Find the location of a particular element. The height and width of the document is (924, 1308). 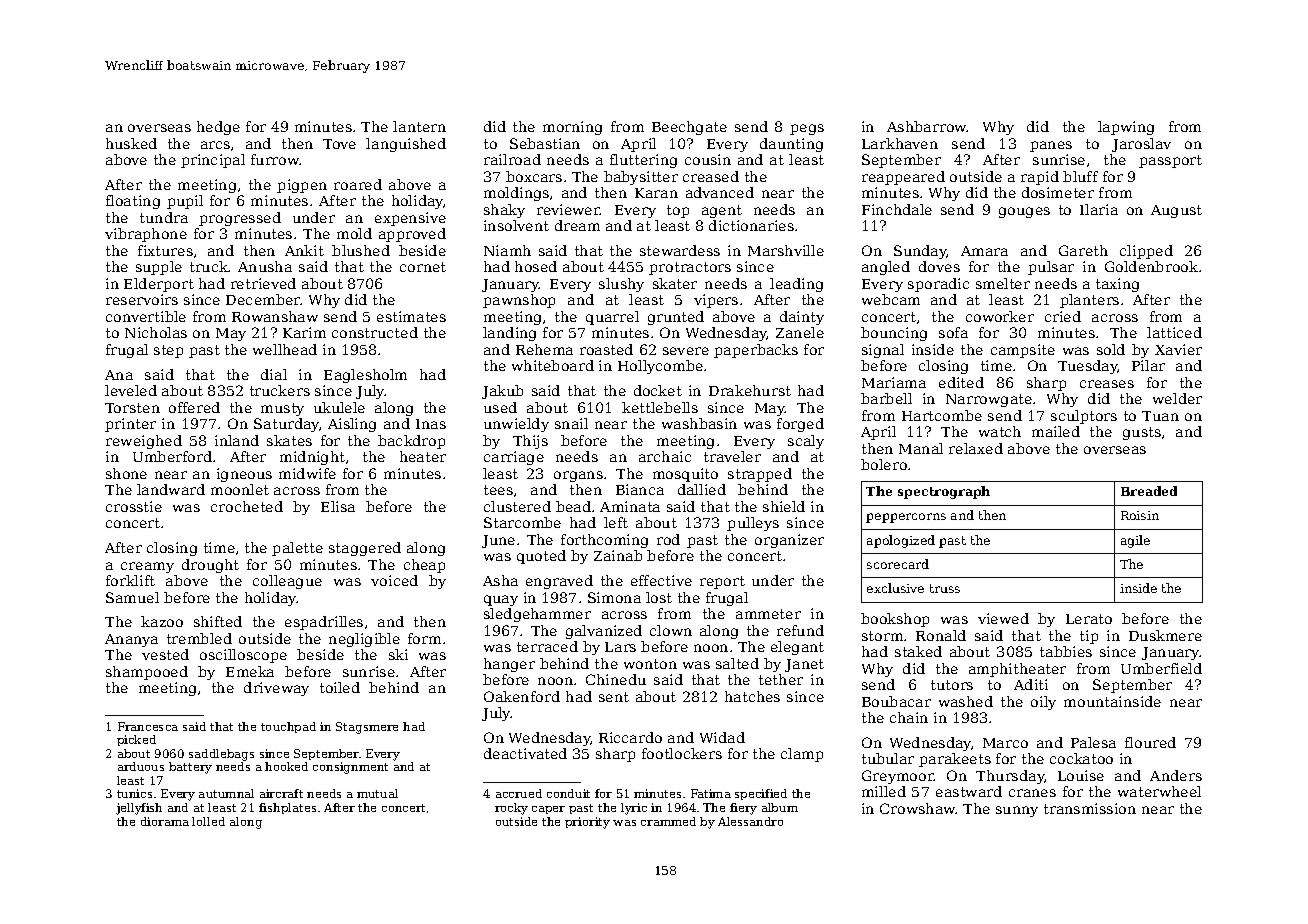

lost is located at coordinates (659, 597).
